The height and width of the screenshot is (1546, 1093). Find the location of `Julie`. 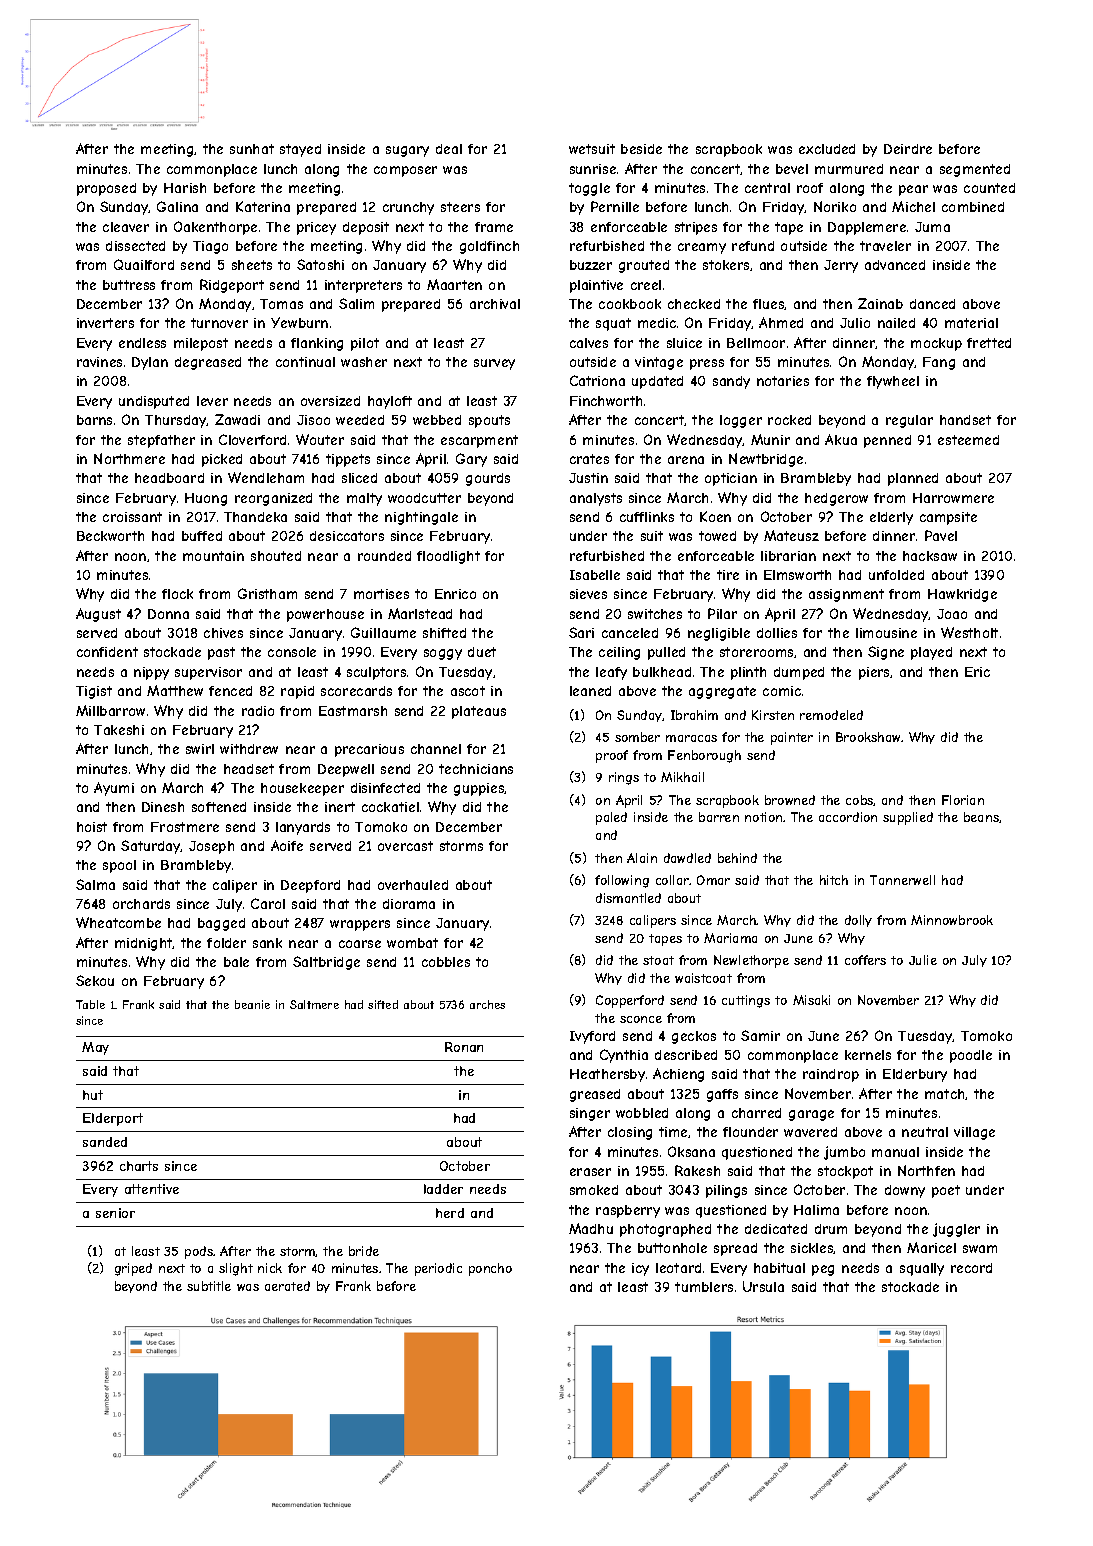

Julie is located at coordinates (923, 960).
